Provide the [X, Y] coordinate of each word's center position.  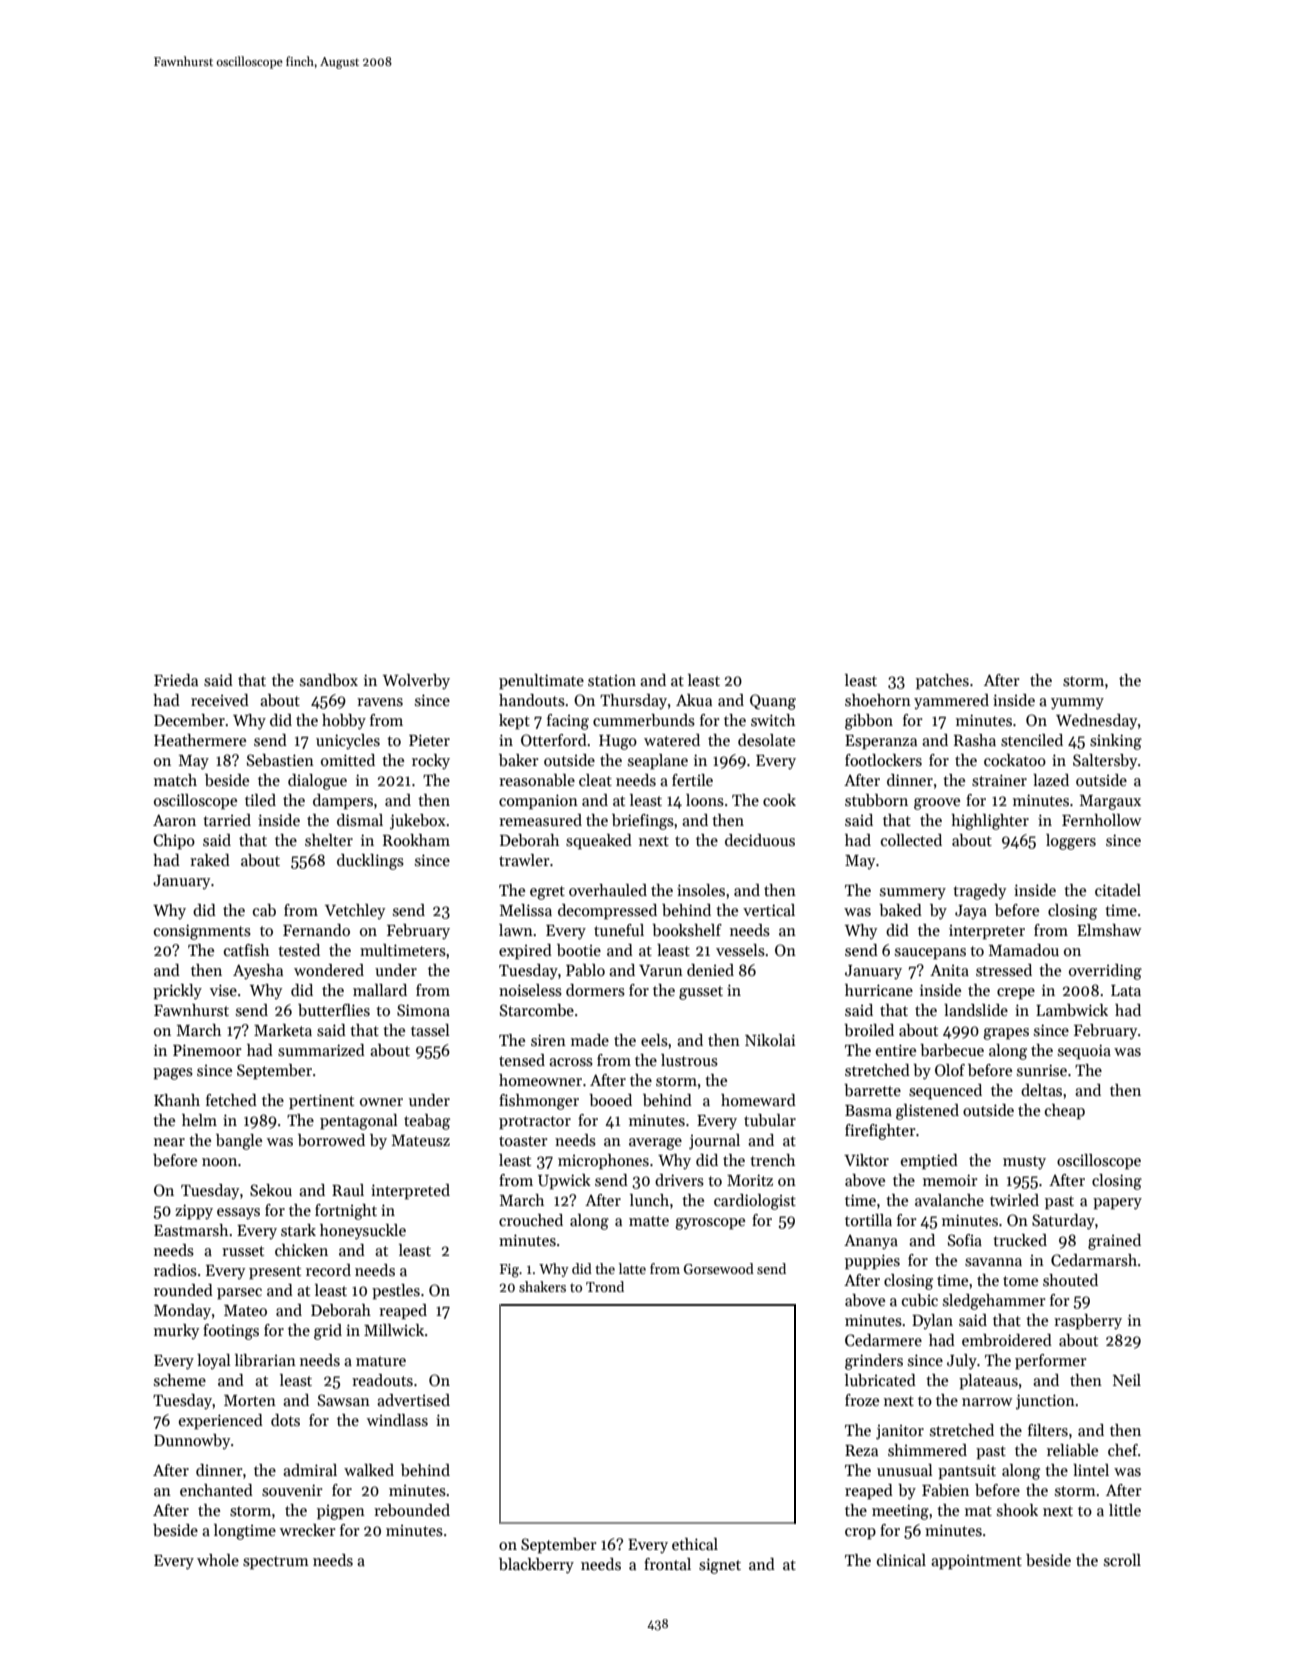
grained [1114, 1242]
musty [1024, 1163]
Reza [861, 1450]
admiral [310, 1470]
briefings [643, 822]
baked [900, 910]
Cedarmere [883, 1340]
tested [299, 950]
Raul [348, 1190]
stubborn [876, 800]
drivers [679, 1180]
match [175, 780]
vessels [740, 950]
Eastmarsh [191, 1230]
